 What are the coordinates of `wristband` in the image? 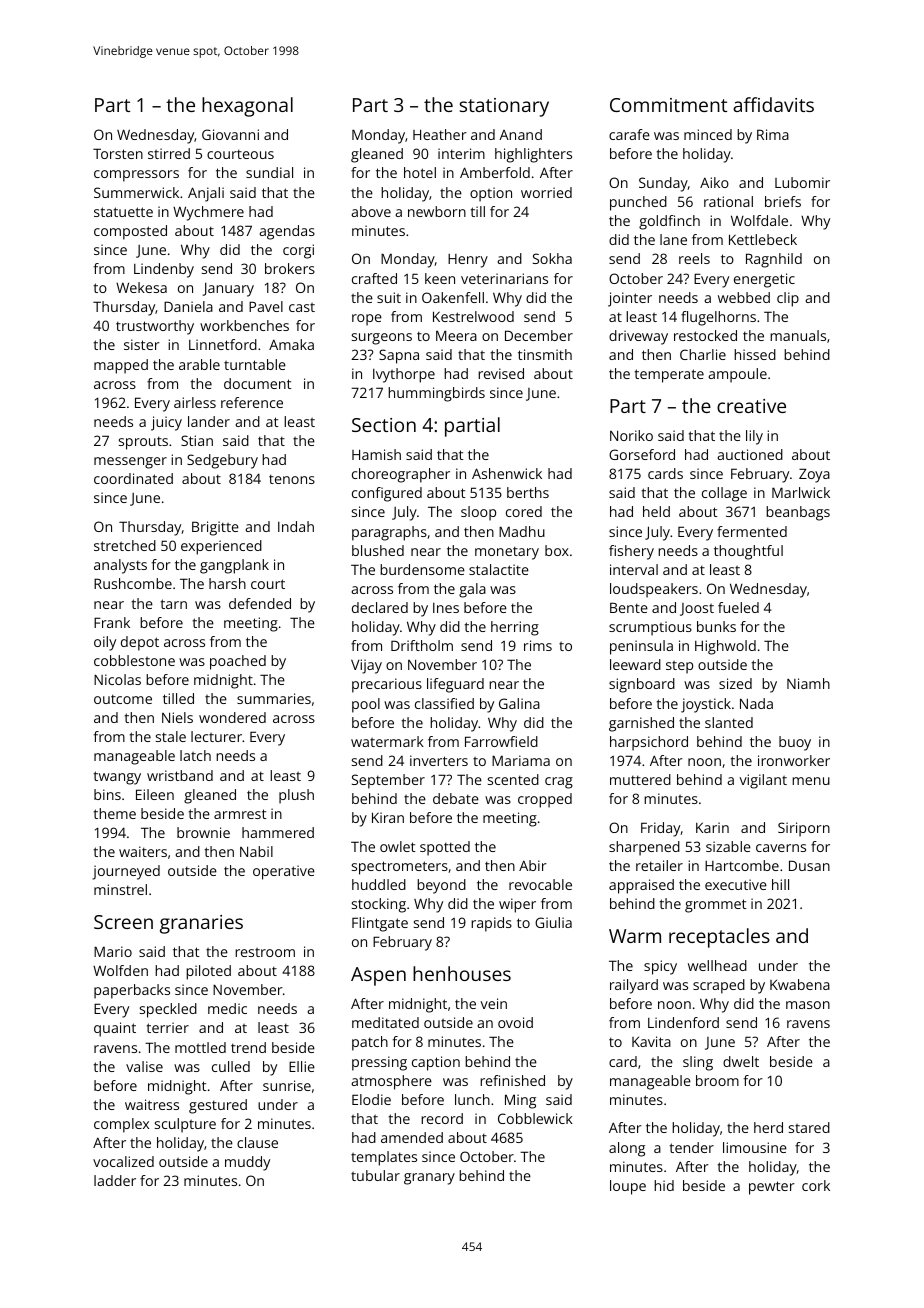 It's located at (180, 775).
